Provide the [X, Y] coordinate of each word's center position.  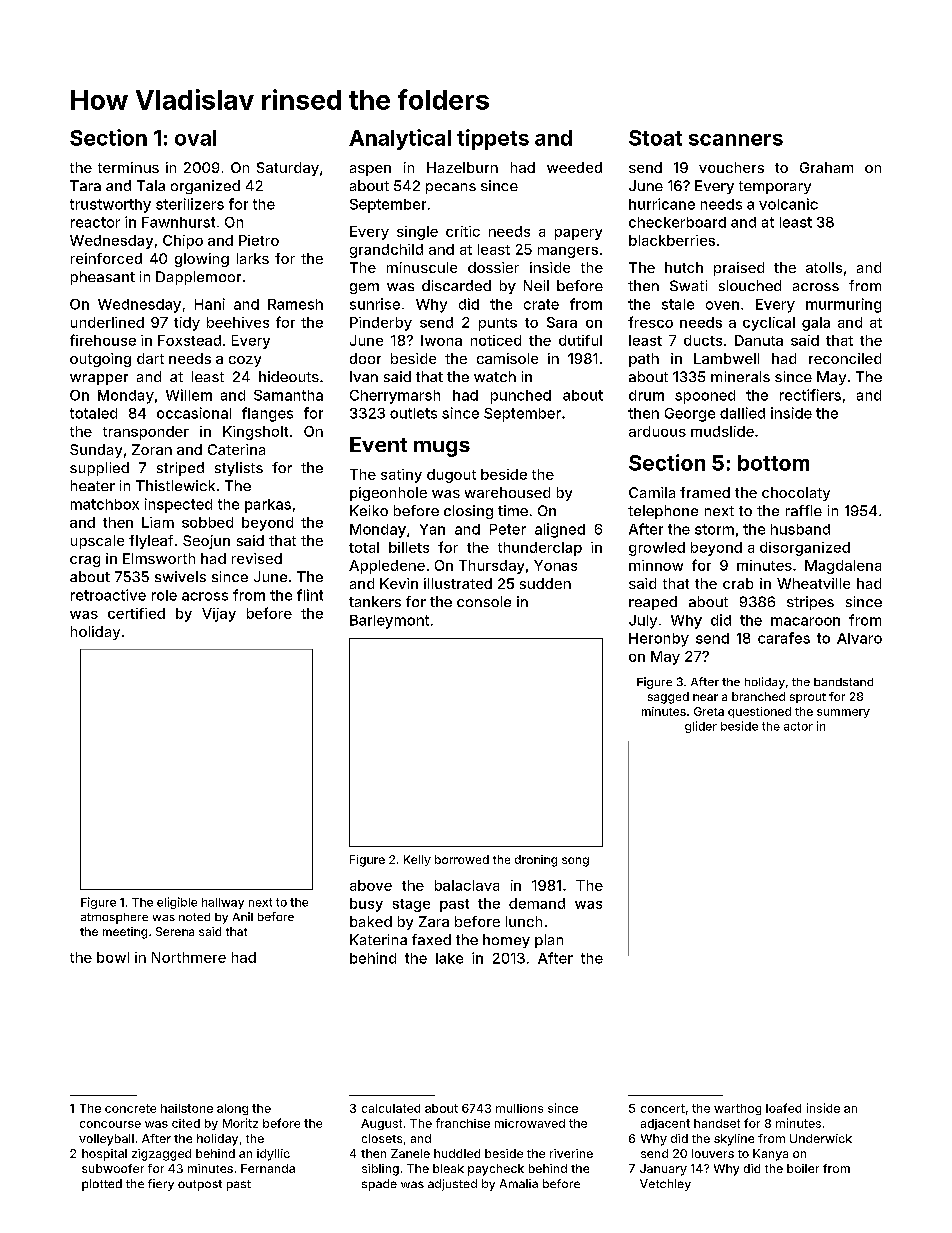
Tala [151, 185]
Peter [508, 529]
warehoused [507, 492]
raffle [804, 510]
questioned [759, 712]
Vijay [219, 615]
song [575, 862]
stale [678, 304]
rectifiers [810, 395]
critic [463, 231]
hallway [223, 903]
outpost [200, 1185]
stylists [239, 469]
